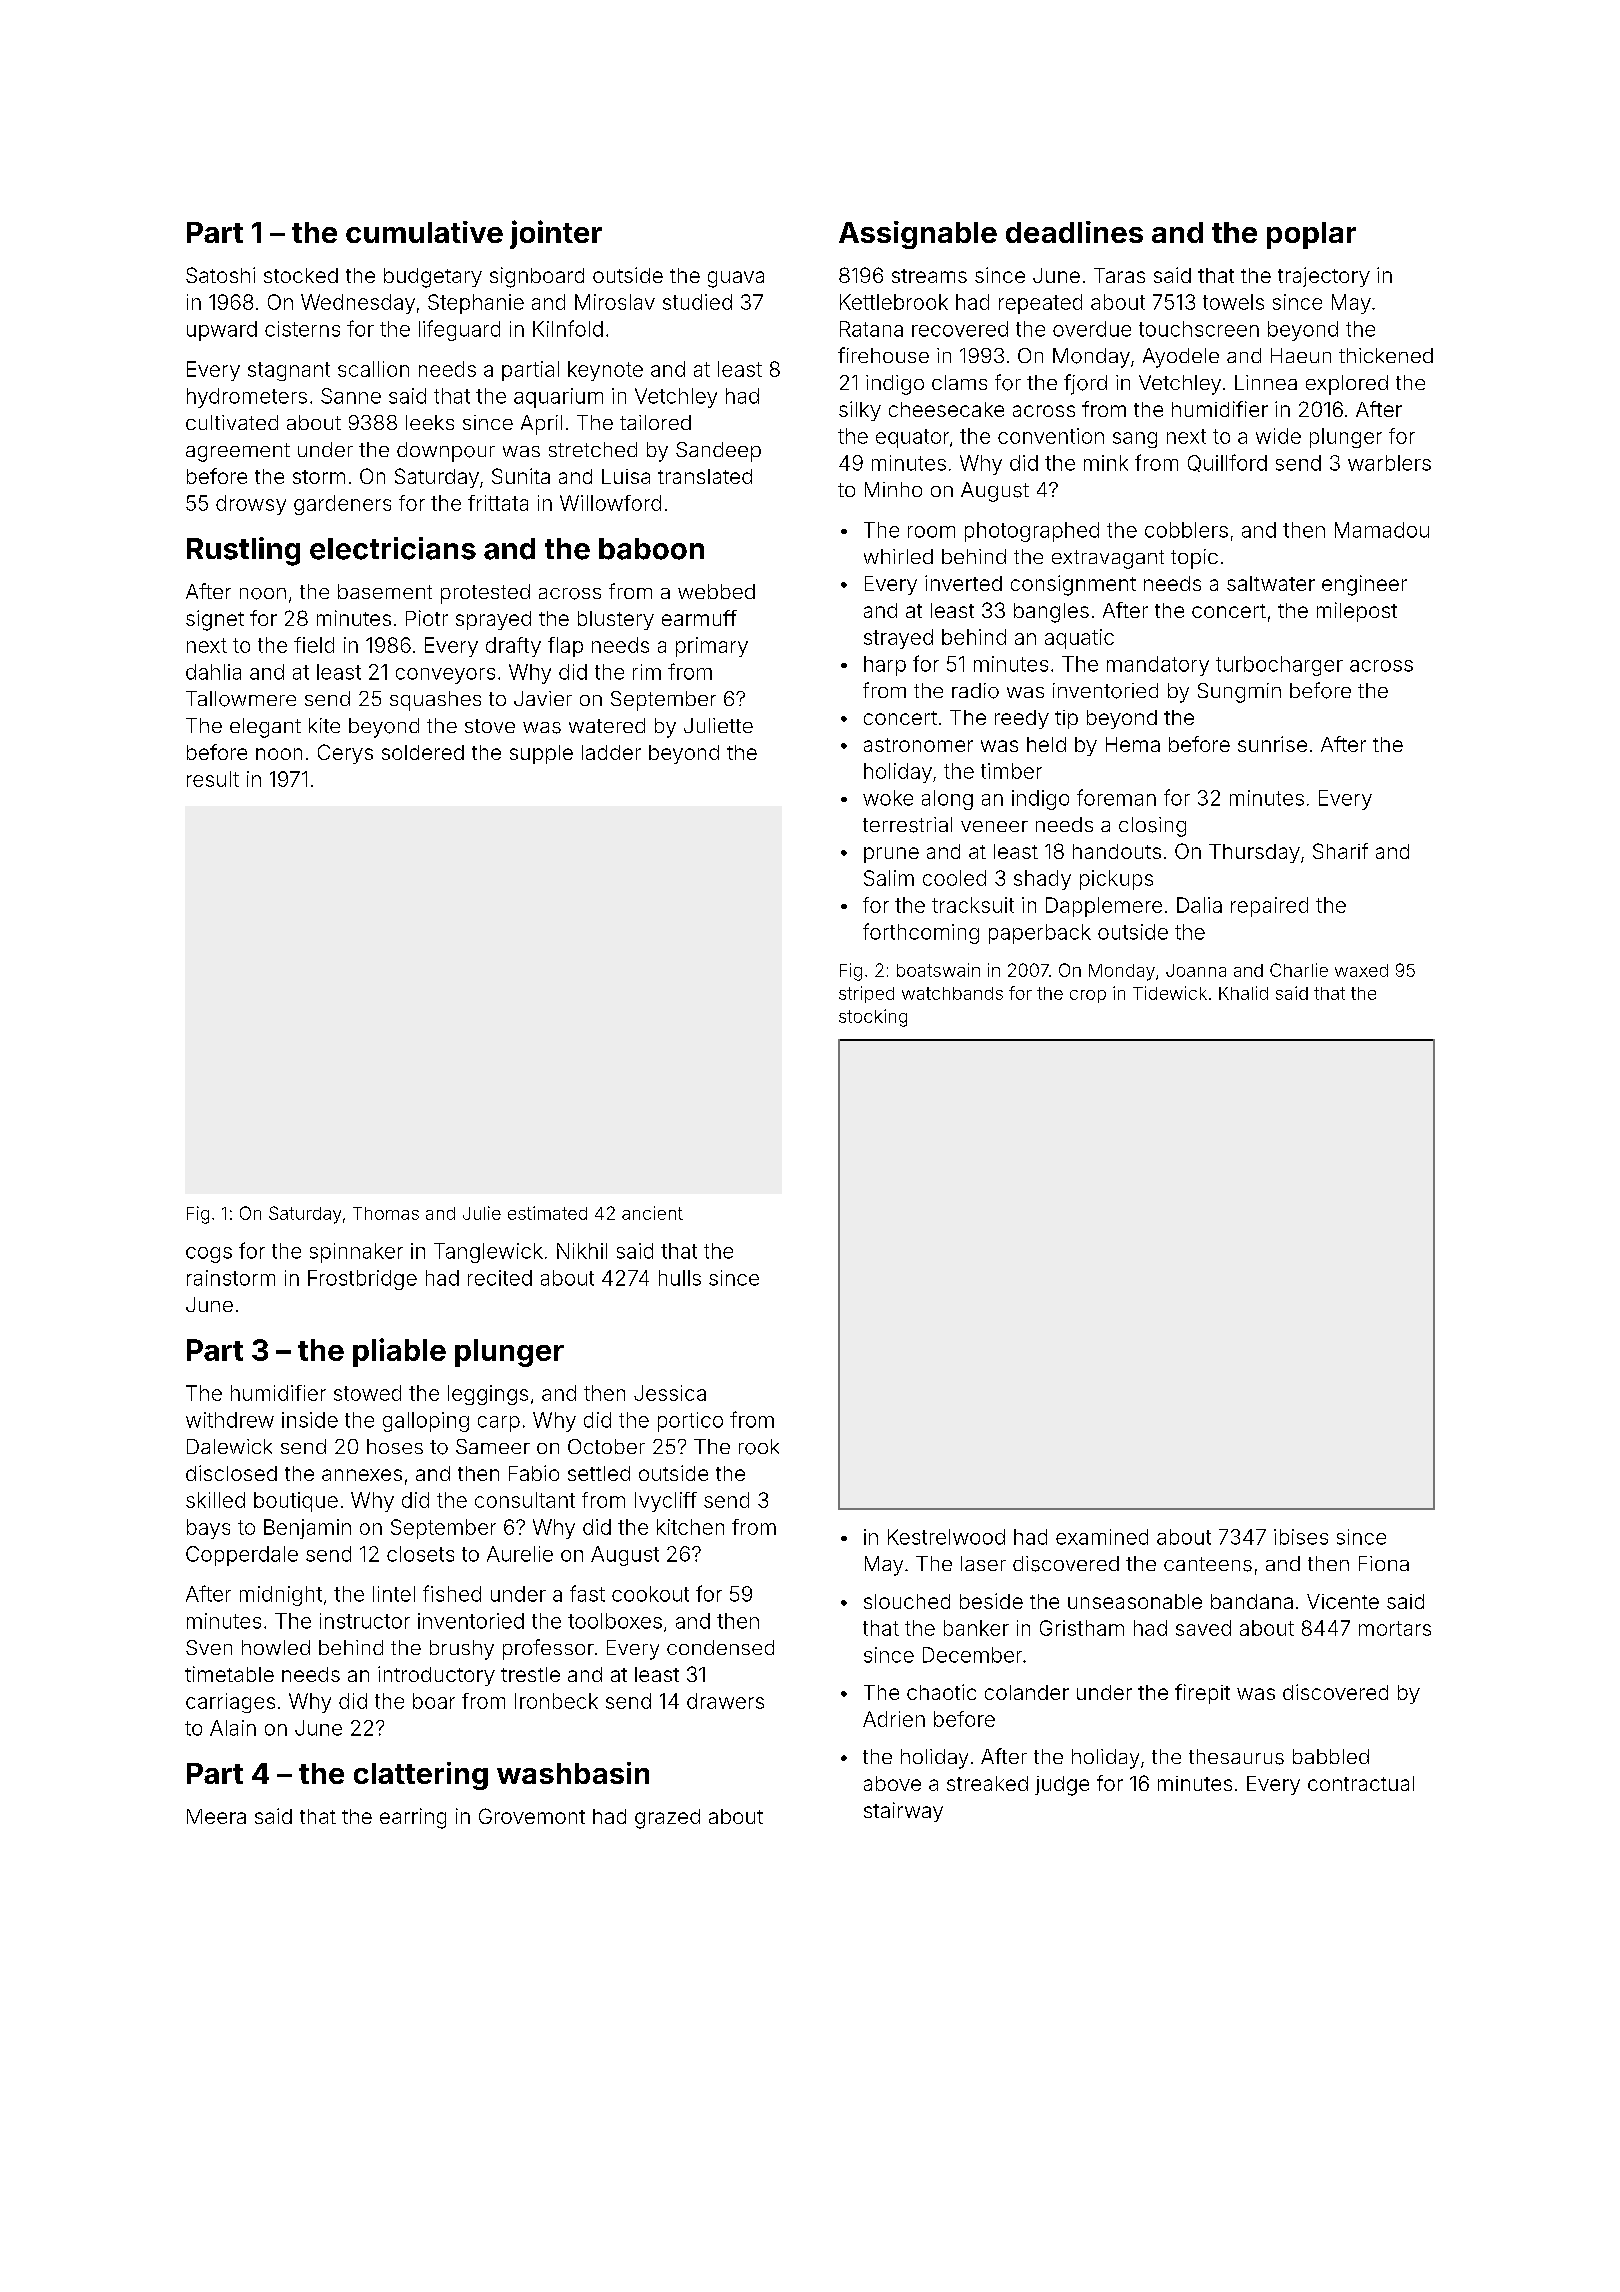 Image resolution: width=1620 pixels, height=2292 pixels. Describe the element at coordinates (866, 994) in the screenshot. I see `striped` at that location.
